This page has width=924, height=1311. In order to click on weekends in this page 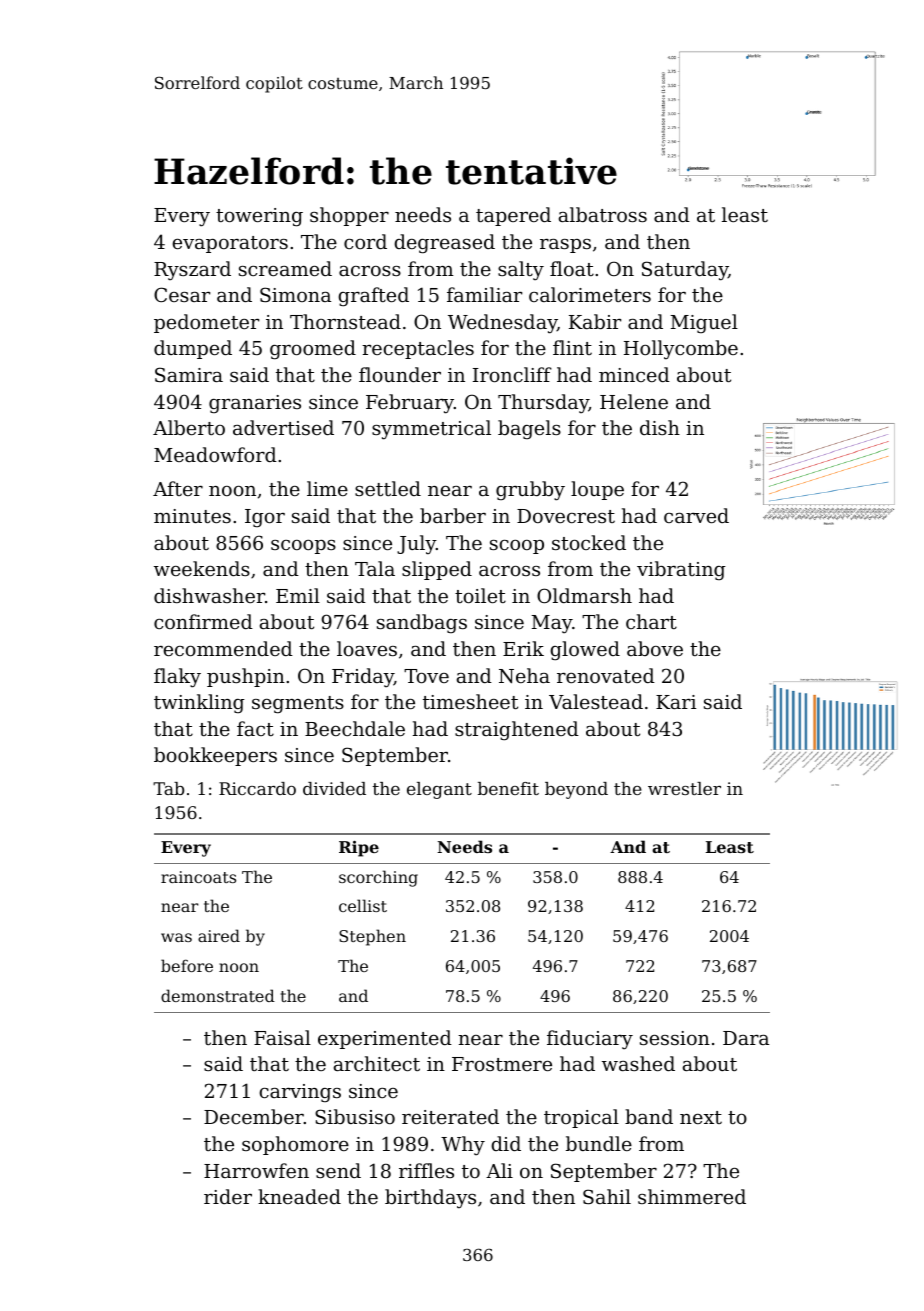, I will do `click(202, 568)`.
